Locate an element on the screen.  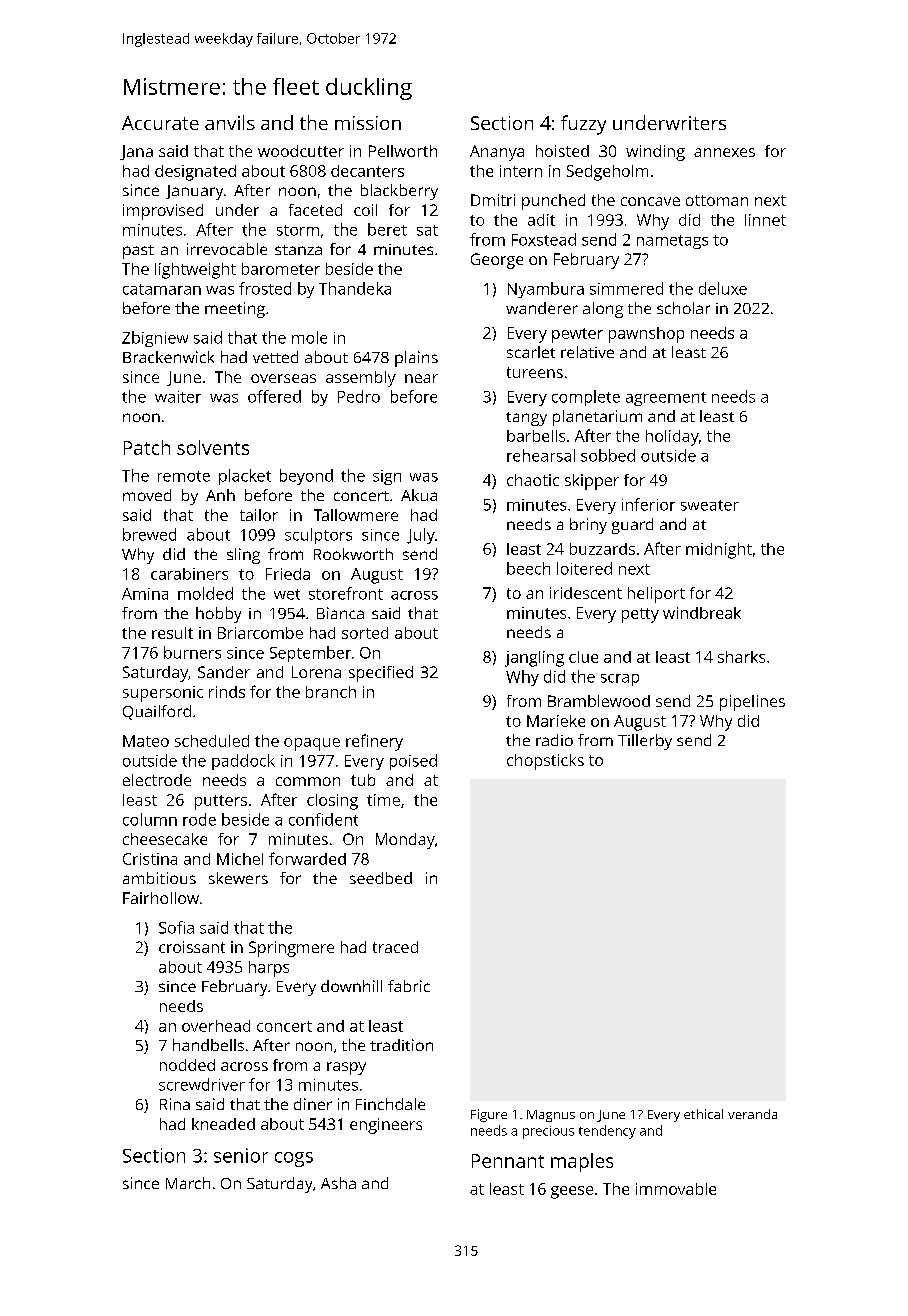
annexes is located at coordinates (724, 152).
